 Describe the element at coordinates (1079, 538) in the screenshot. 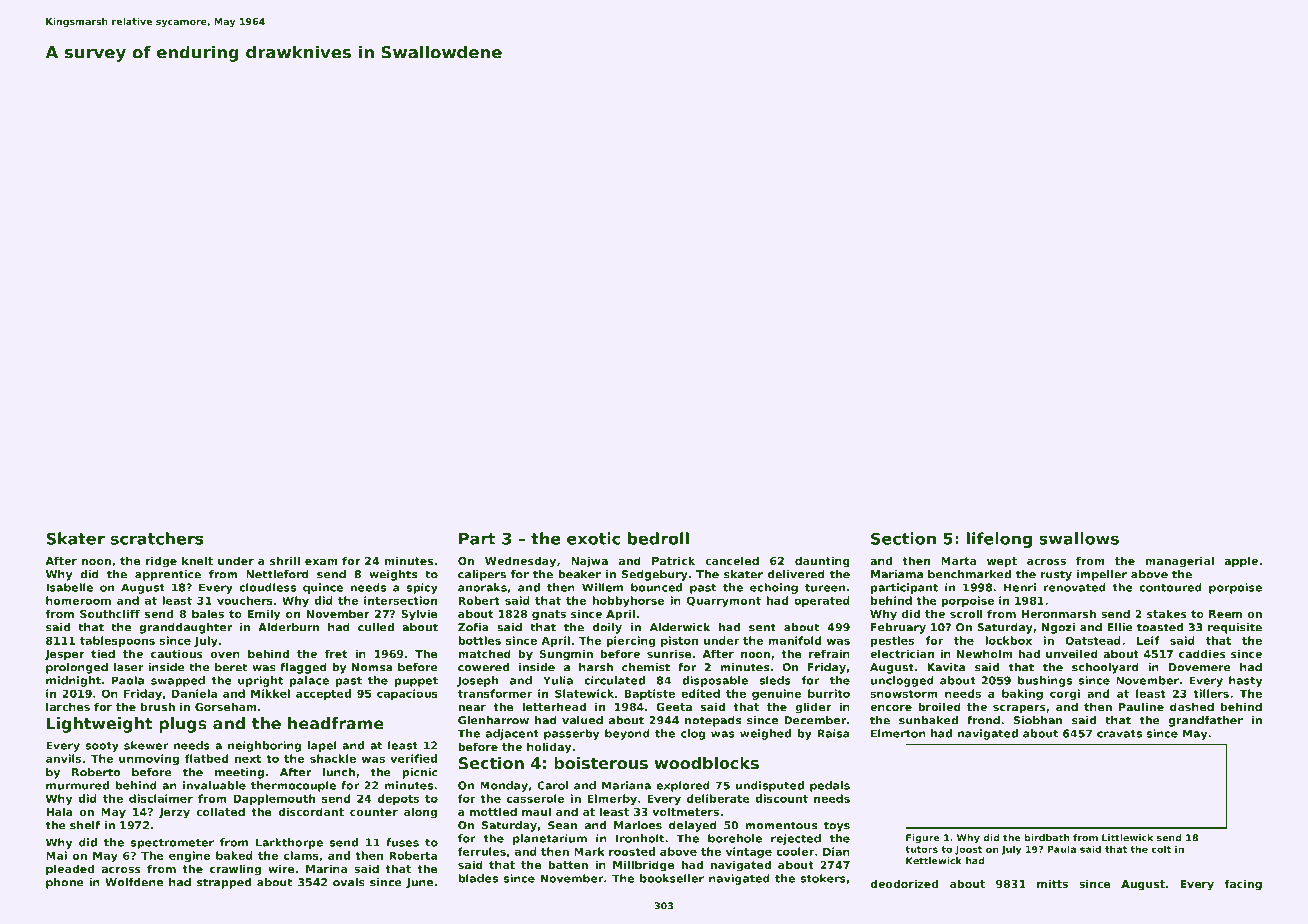

I see `swallows` at that location.
